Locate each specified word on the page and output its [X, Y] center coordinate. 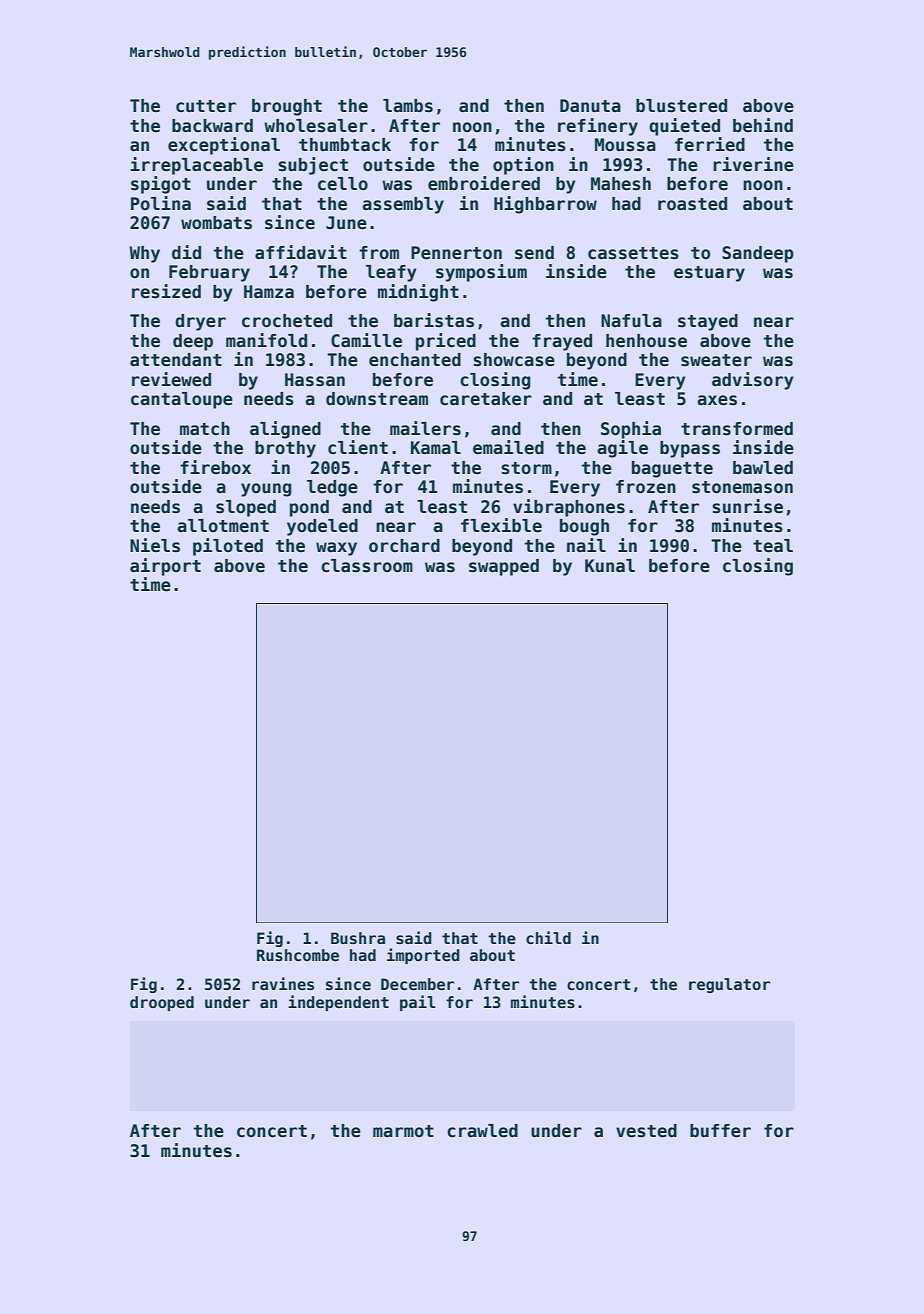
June [346, 223]
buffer [720, 1131]
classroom [367, 566]
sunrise [747, 506]
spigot [161, 185]
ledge [332, 488]
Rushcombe [298, 955]
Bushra [358, 938]
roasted [692, 204]
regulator [729, 985]
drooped [162, 1003]
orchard [404, 546]
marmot [403, 1131]
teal [773, 546]
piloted [228, 547]
